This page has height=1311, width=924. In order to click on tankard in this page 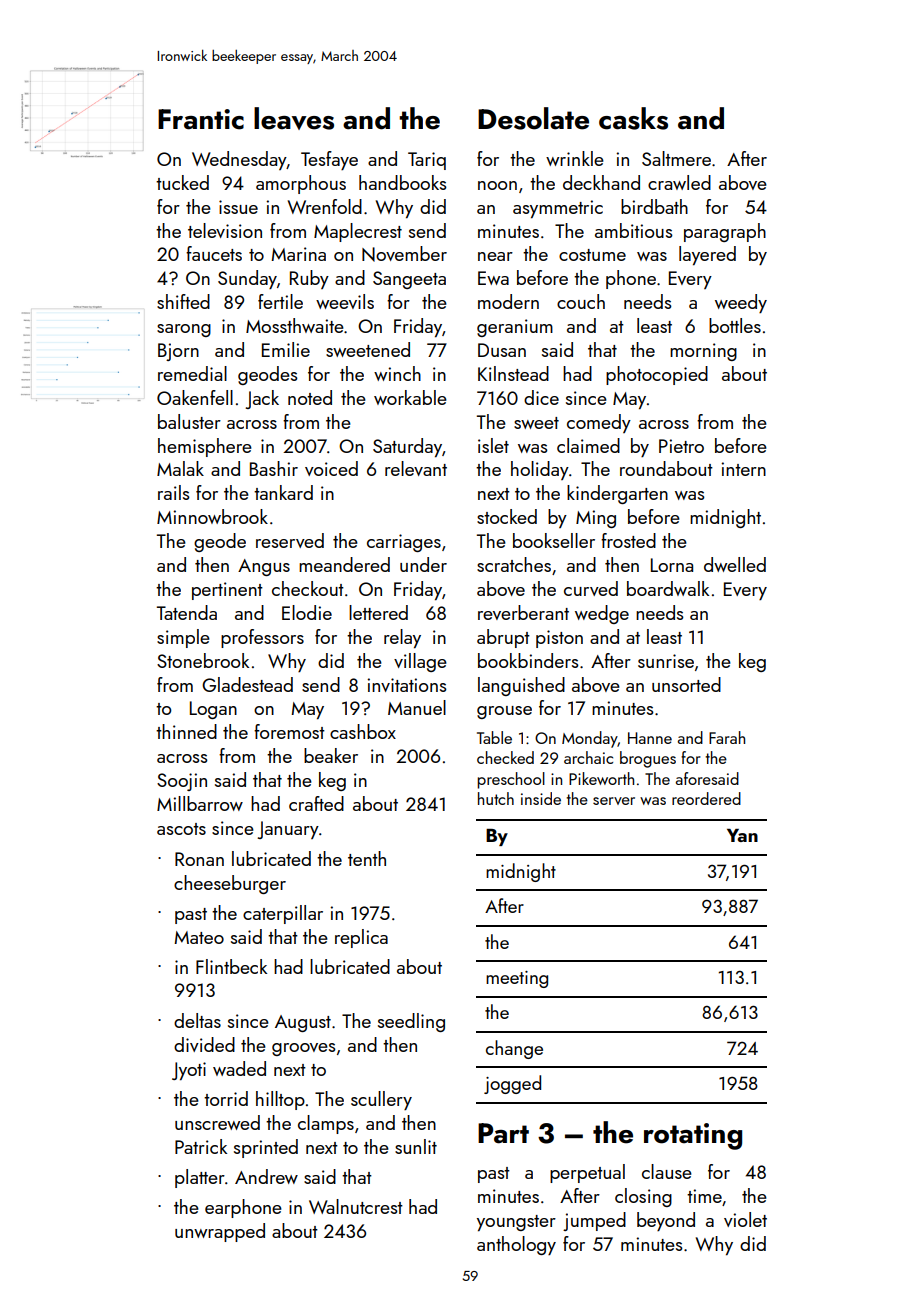, I will do `click(283, 492)`.
